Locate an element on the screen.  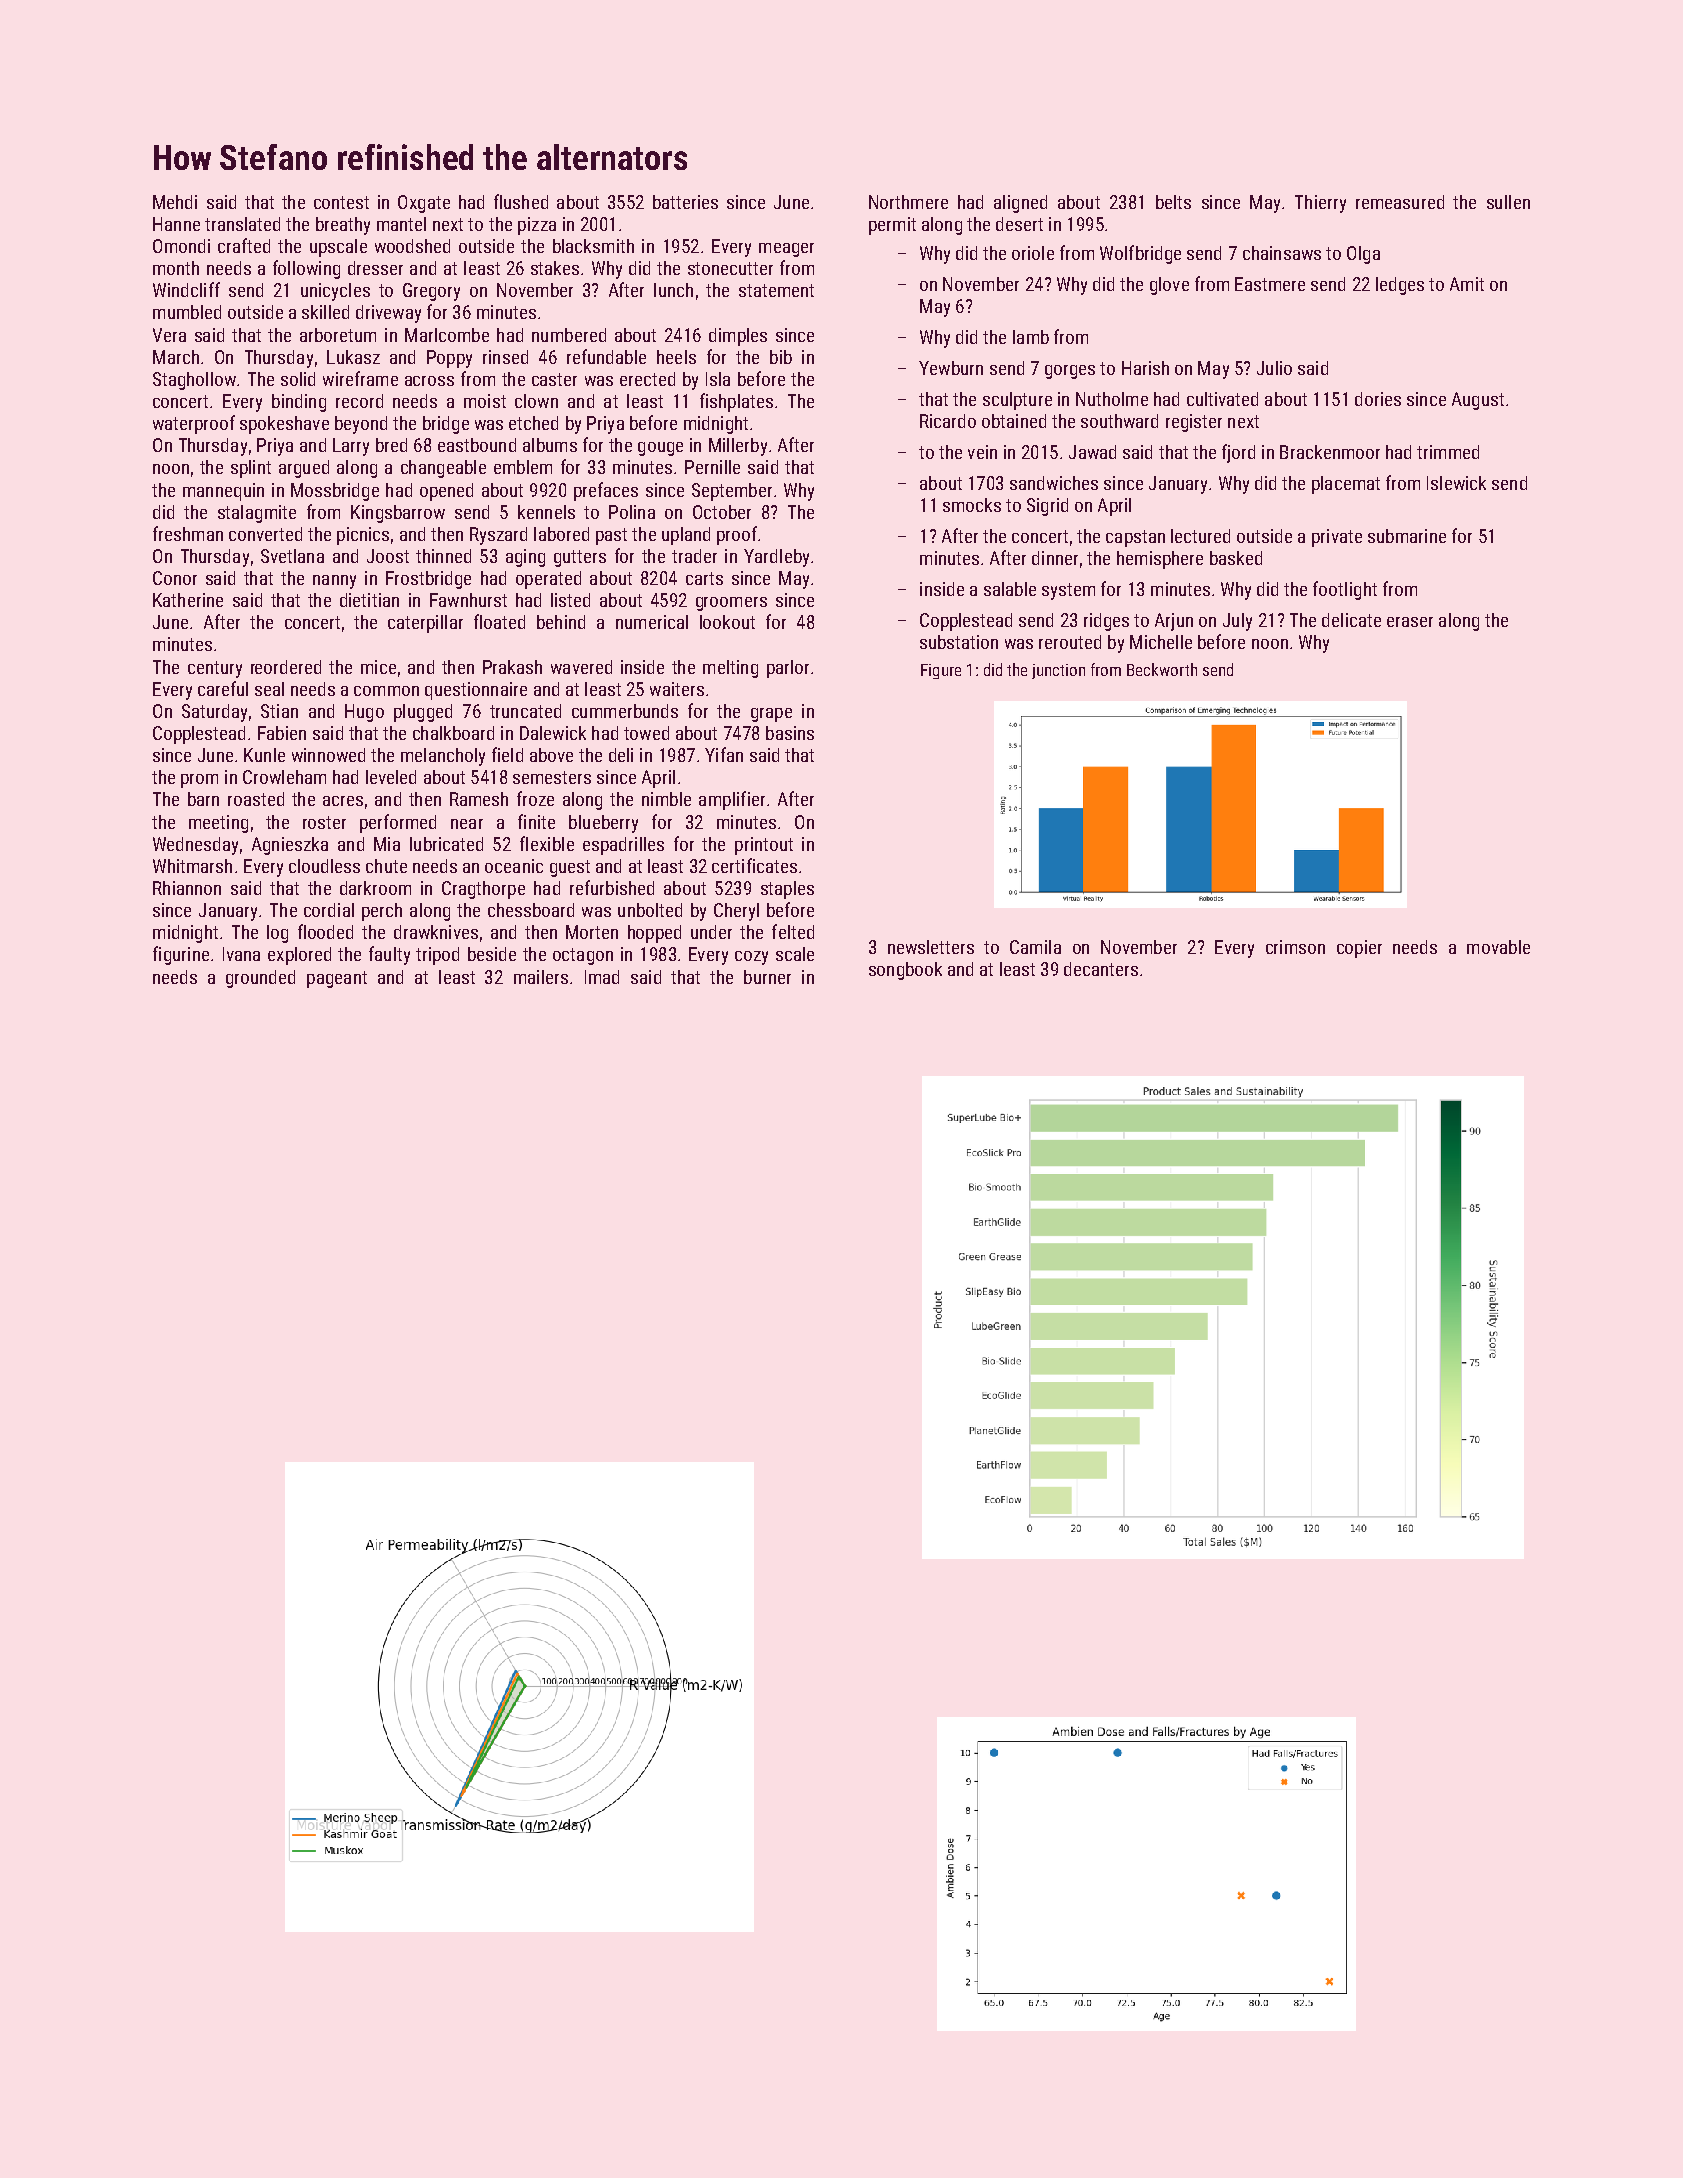
burner is located at coordinates (767, 977).
